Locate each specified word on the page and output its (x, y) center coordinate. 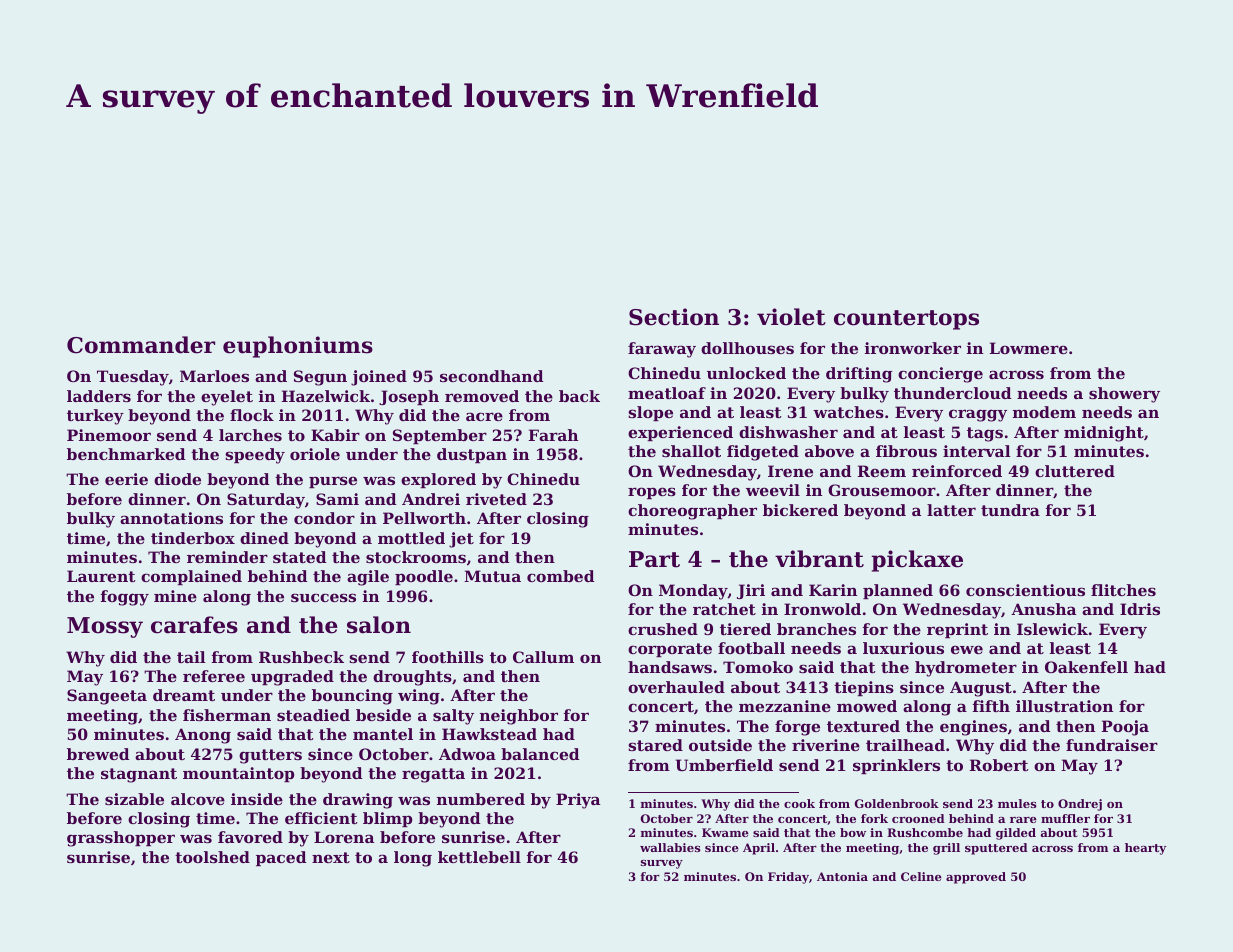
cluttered (1075, 471)
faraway (662, 350)
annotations (171, 518)
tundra (1010, 510)
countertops (906, 320)
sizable (134, 799)
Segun (320, 378)
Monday (693, 592)
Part (654, 559)
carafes (194, 625)
